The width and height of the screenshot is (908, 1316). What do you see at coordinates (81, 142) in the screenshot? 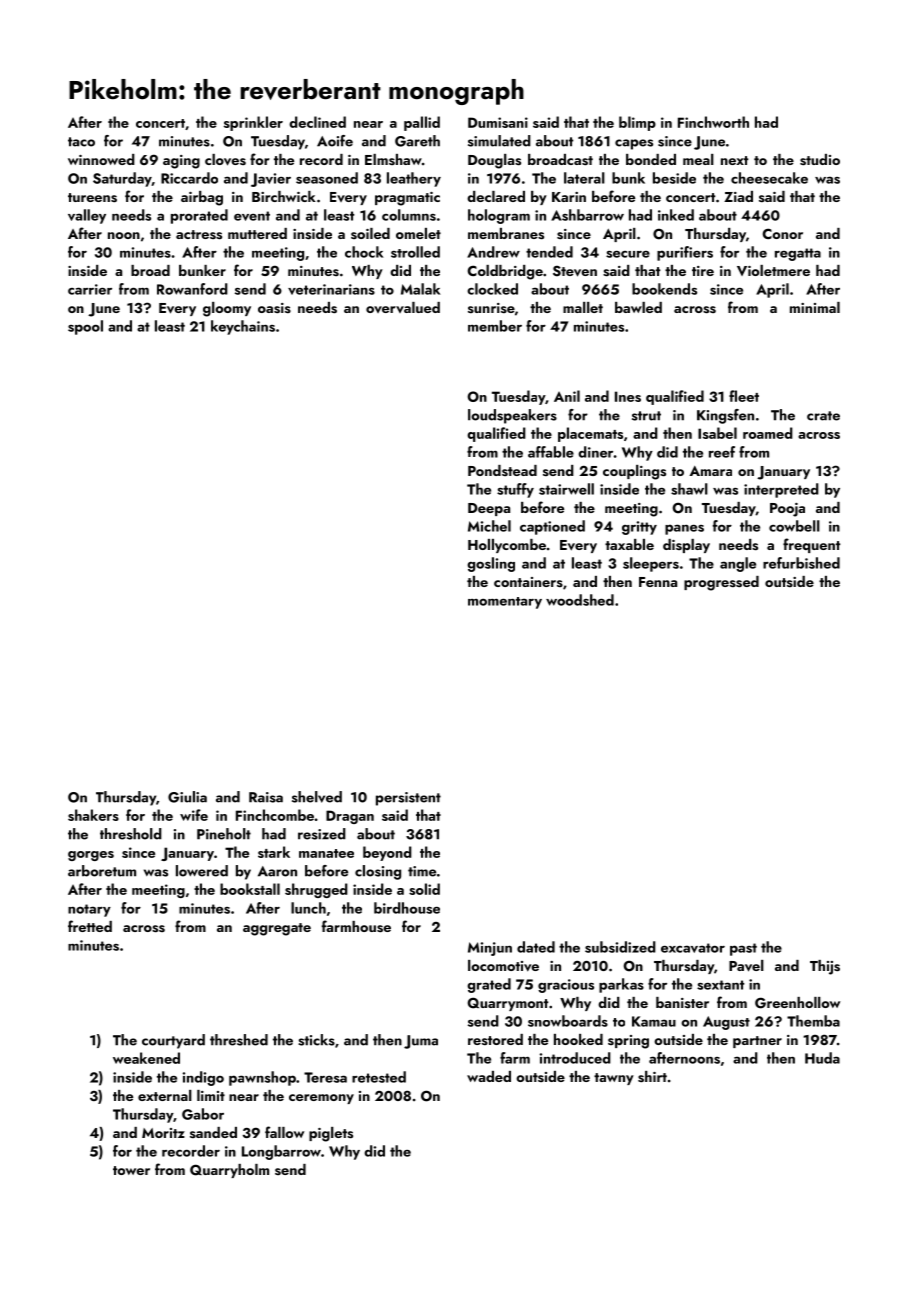
I see `taco` at bounding box center [81, 142].
